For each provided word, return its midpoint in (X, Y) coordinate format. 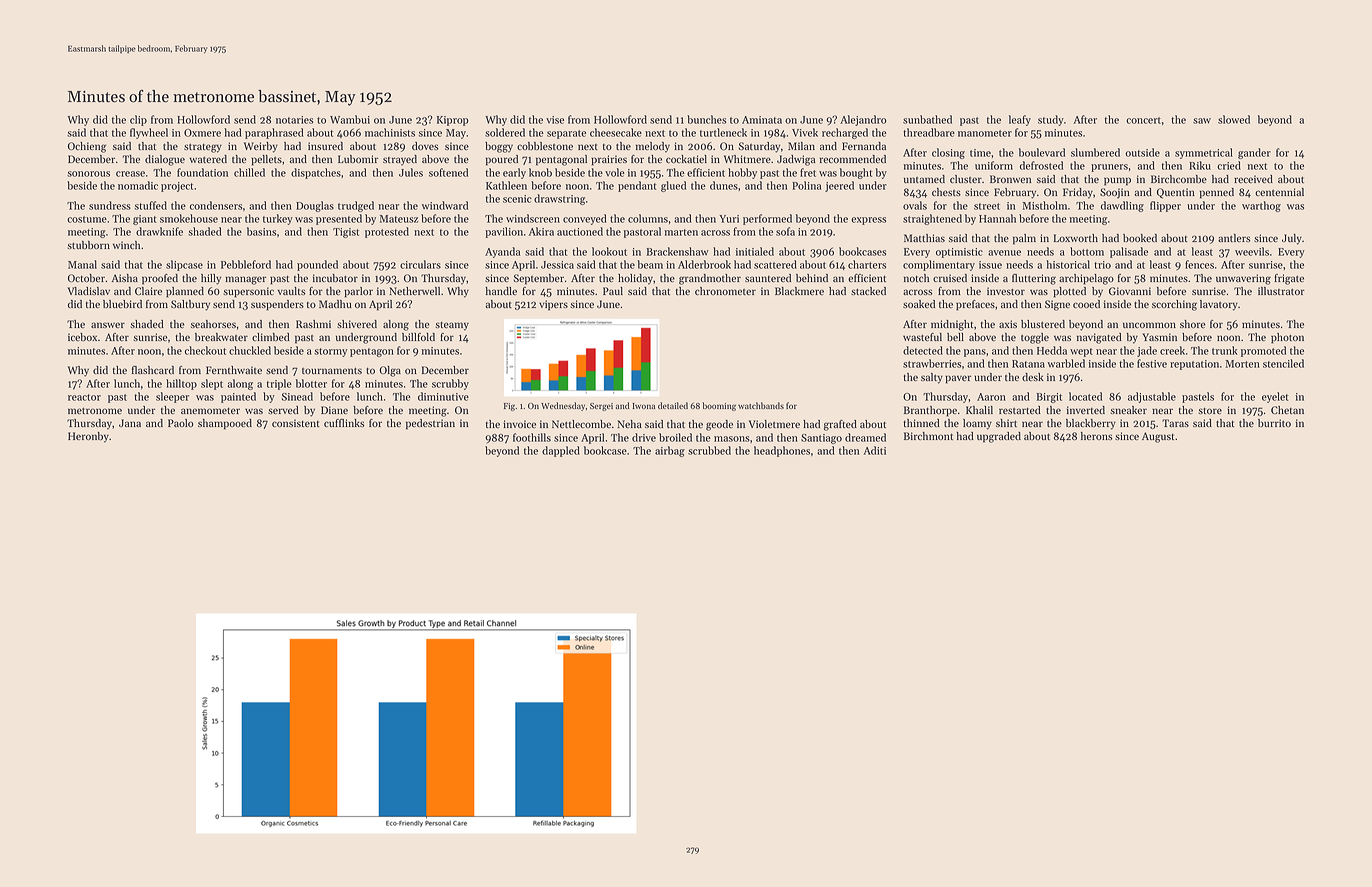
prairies (609, 160)
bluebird (122, 304)
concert (1143, 120)
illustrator (1281, 291)
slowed (1234, 119)
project (177, 187)
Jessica (557, 265)
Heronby (88, 437)
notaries (294, 120)
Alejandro (863, 120)
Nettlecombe (581, 424)
